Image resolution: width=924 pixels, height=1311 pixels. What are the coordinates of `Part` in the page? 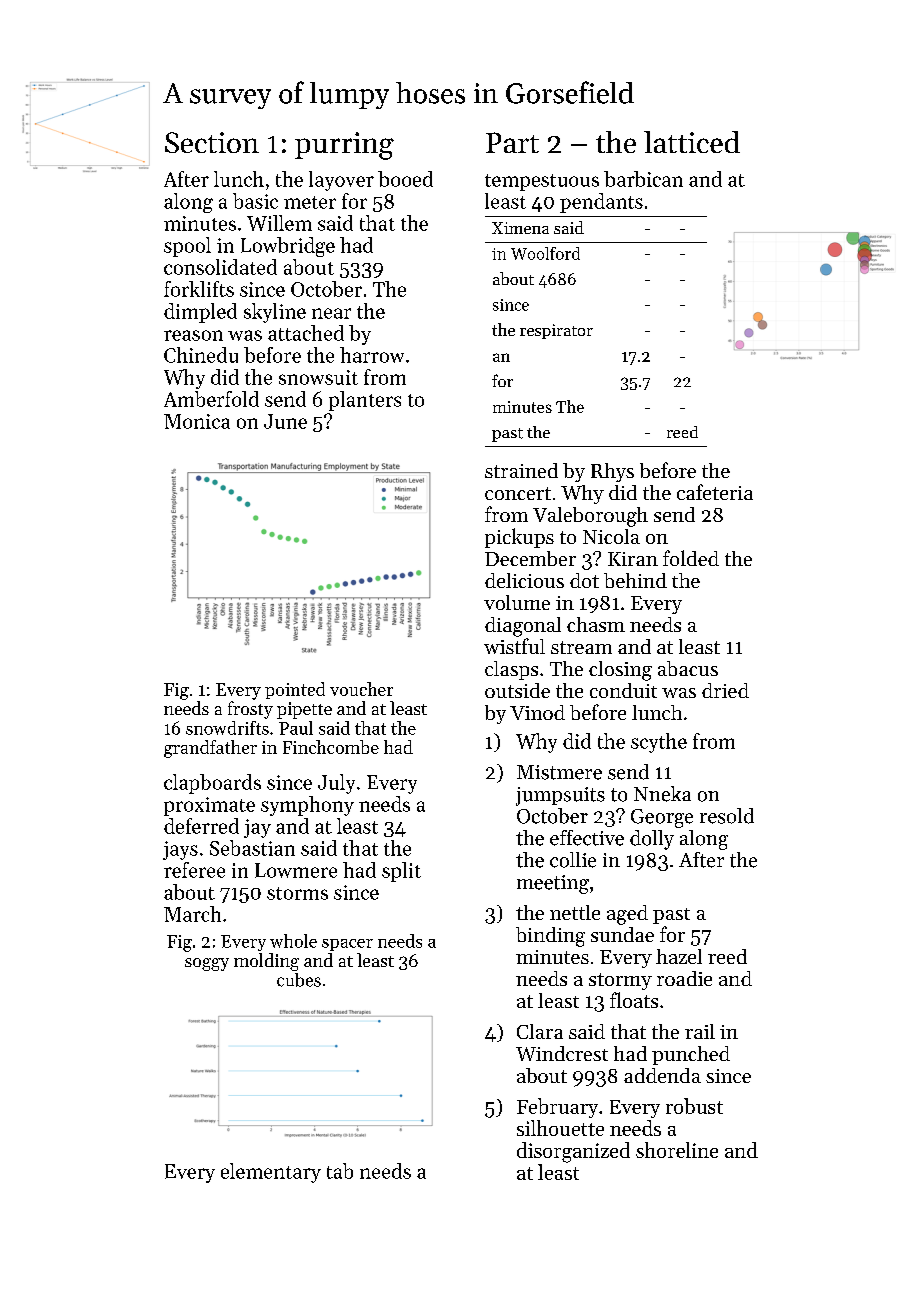 It's located at (512, 142).
